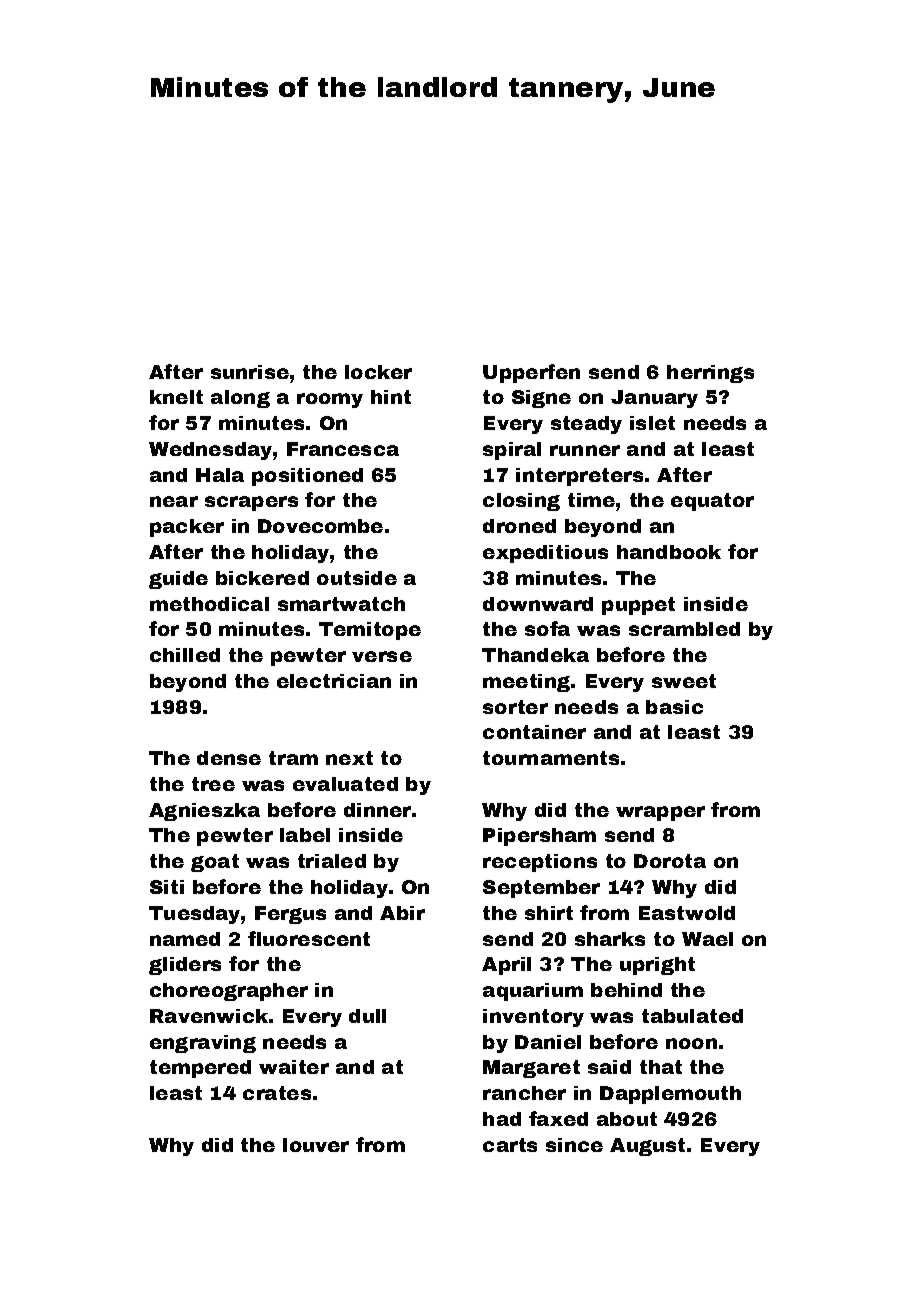  Describe the element at coordinates (185, 966) in the document. I see `gliders` at that location.
